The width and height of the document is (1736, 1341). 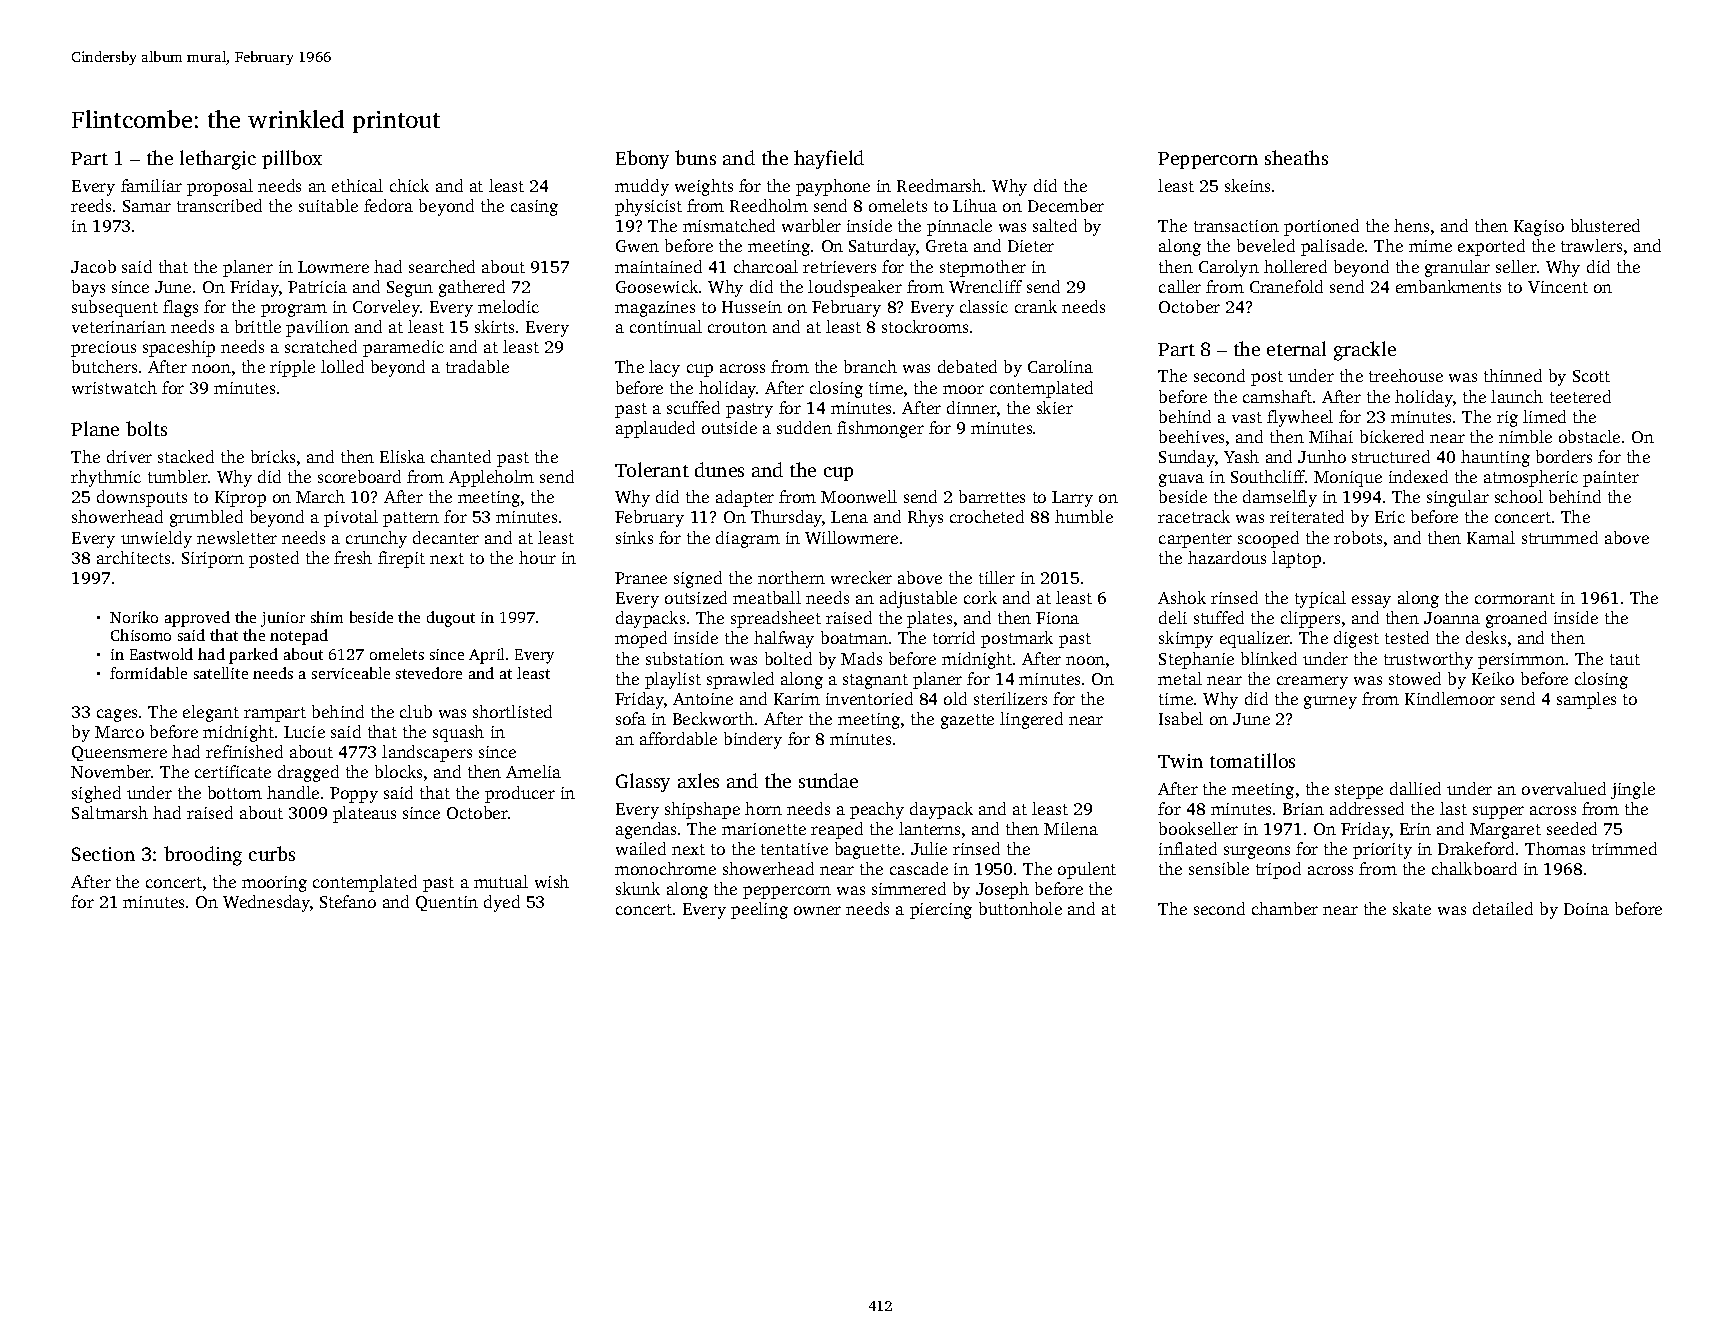 What do you see at coordinates (1187, 458) in the document?
I see `Sunday` at bounding box center [1187, 458].
